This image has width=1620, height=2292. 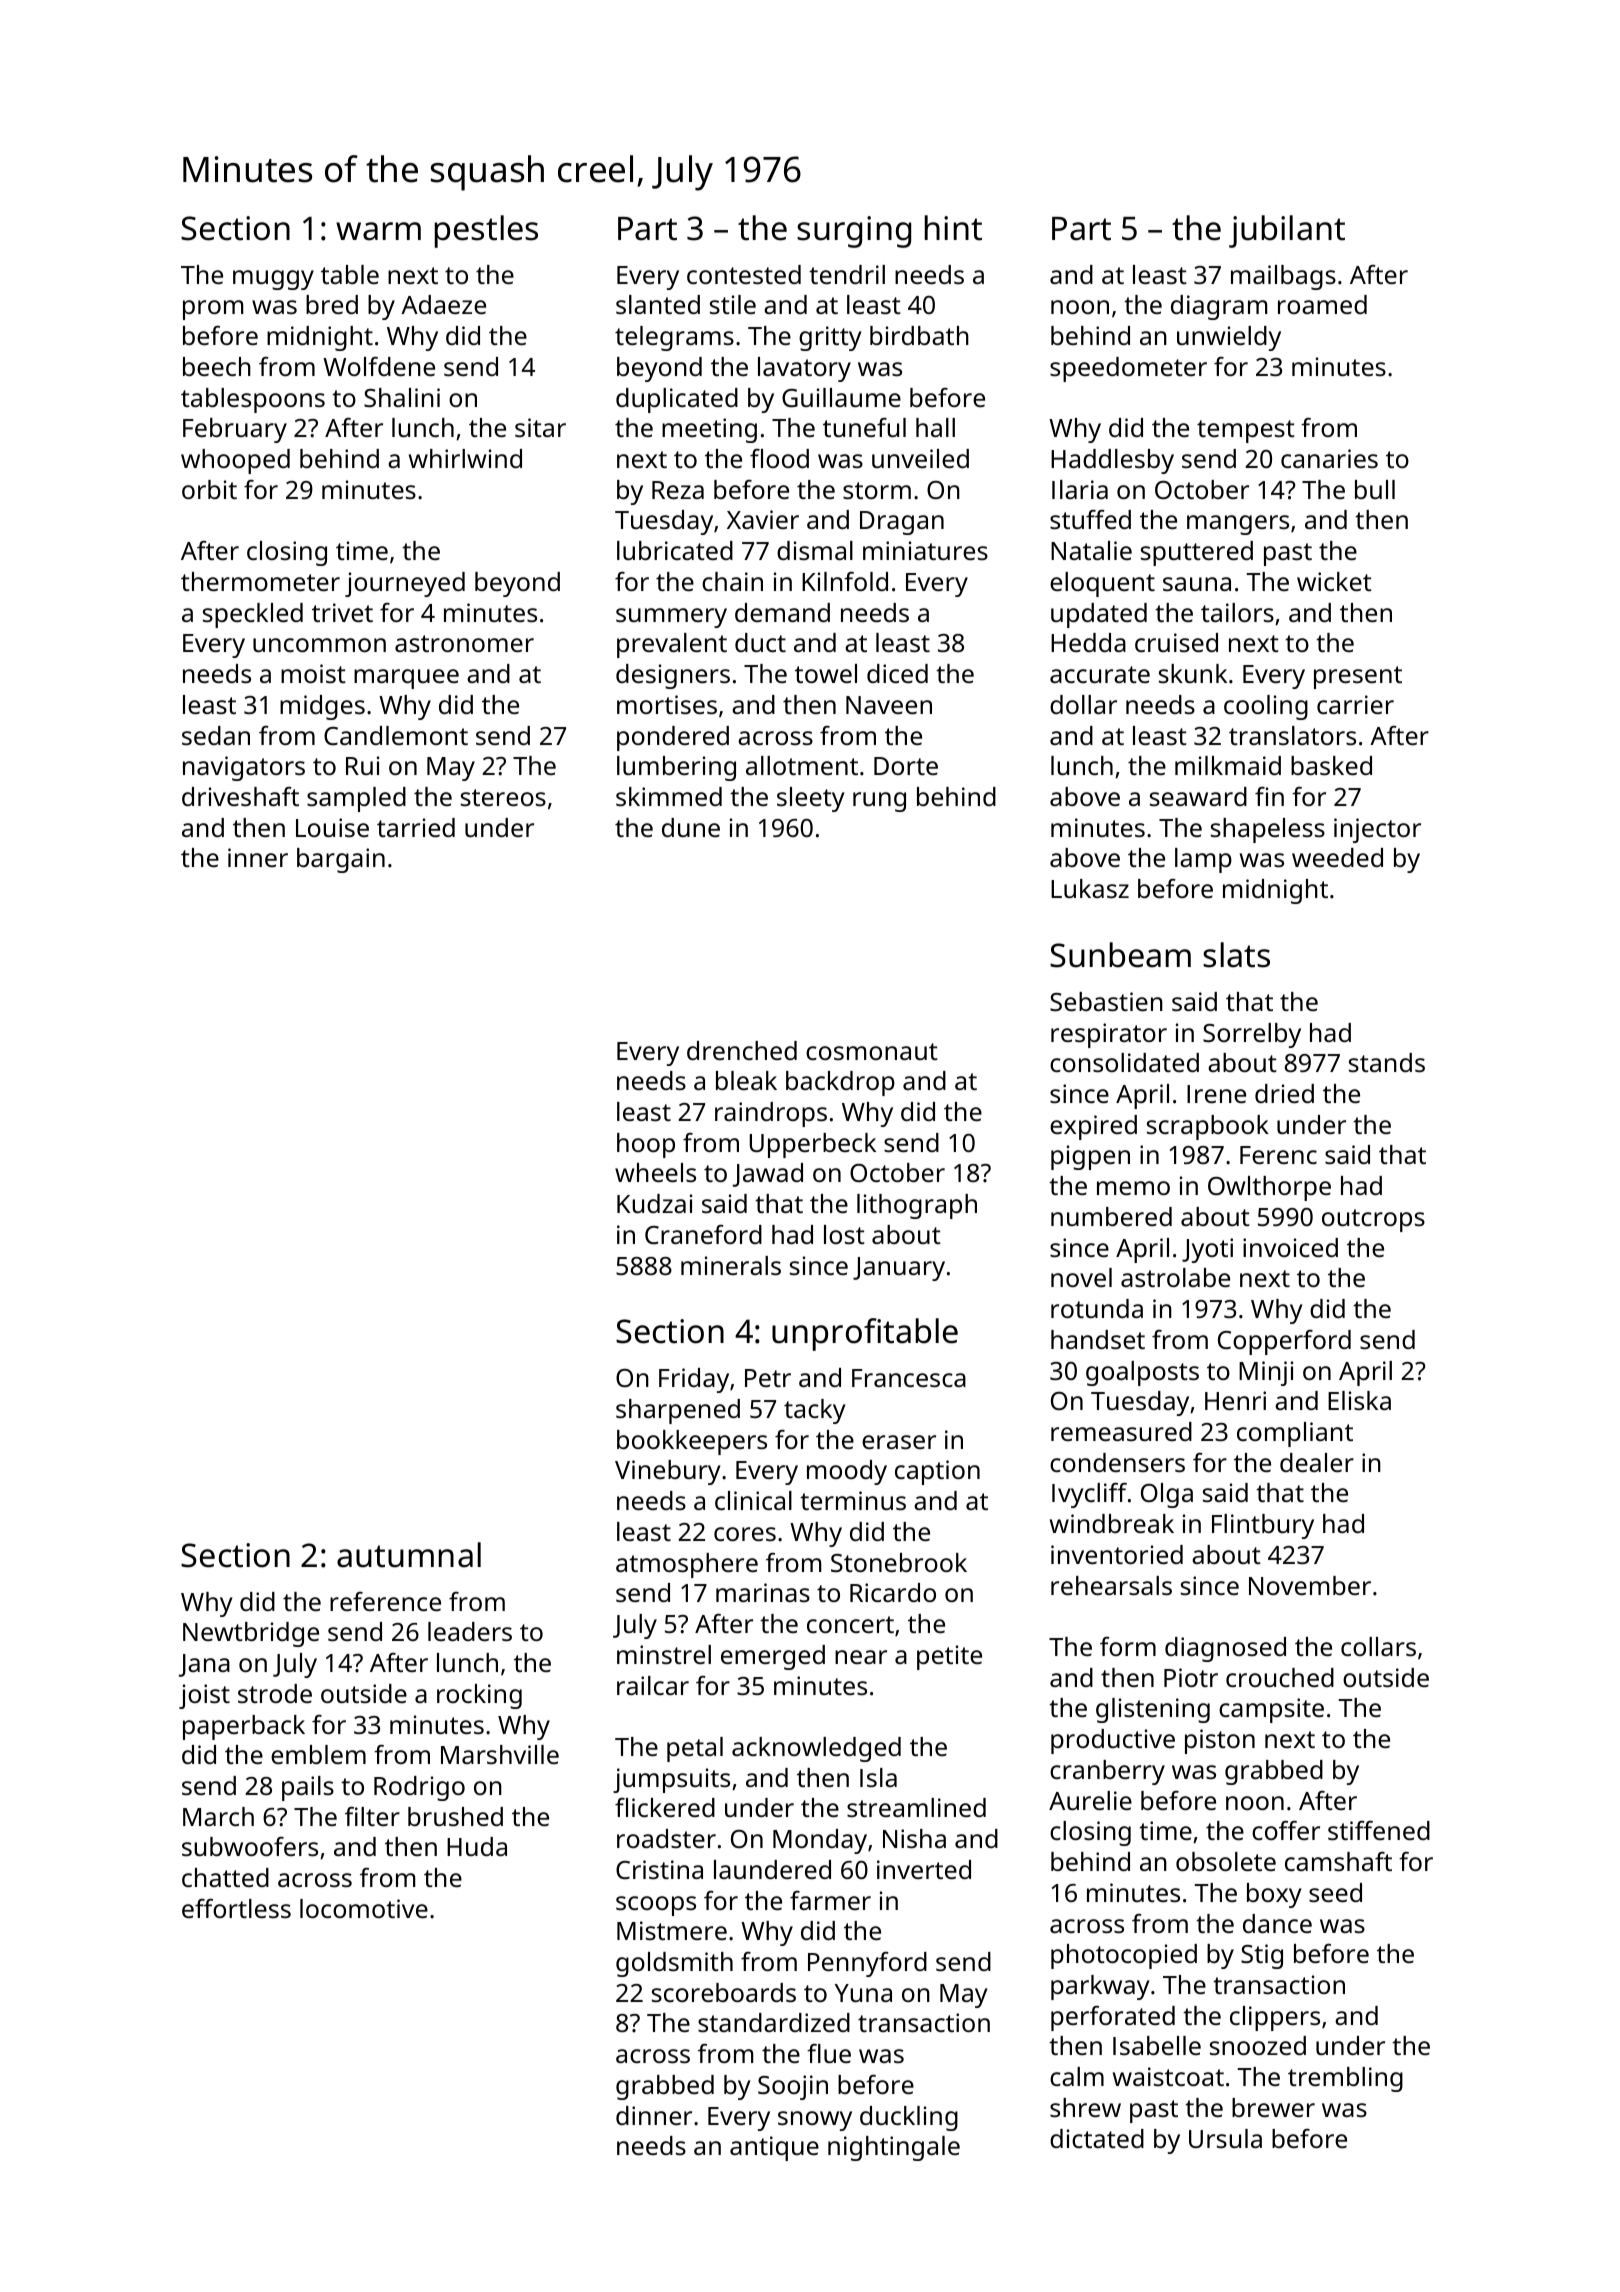 I want to click on nightingale, so click(x=894, y=2148).
